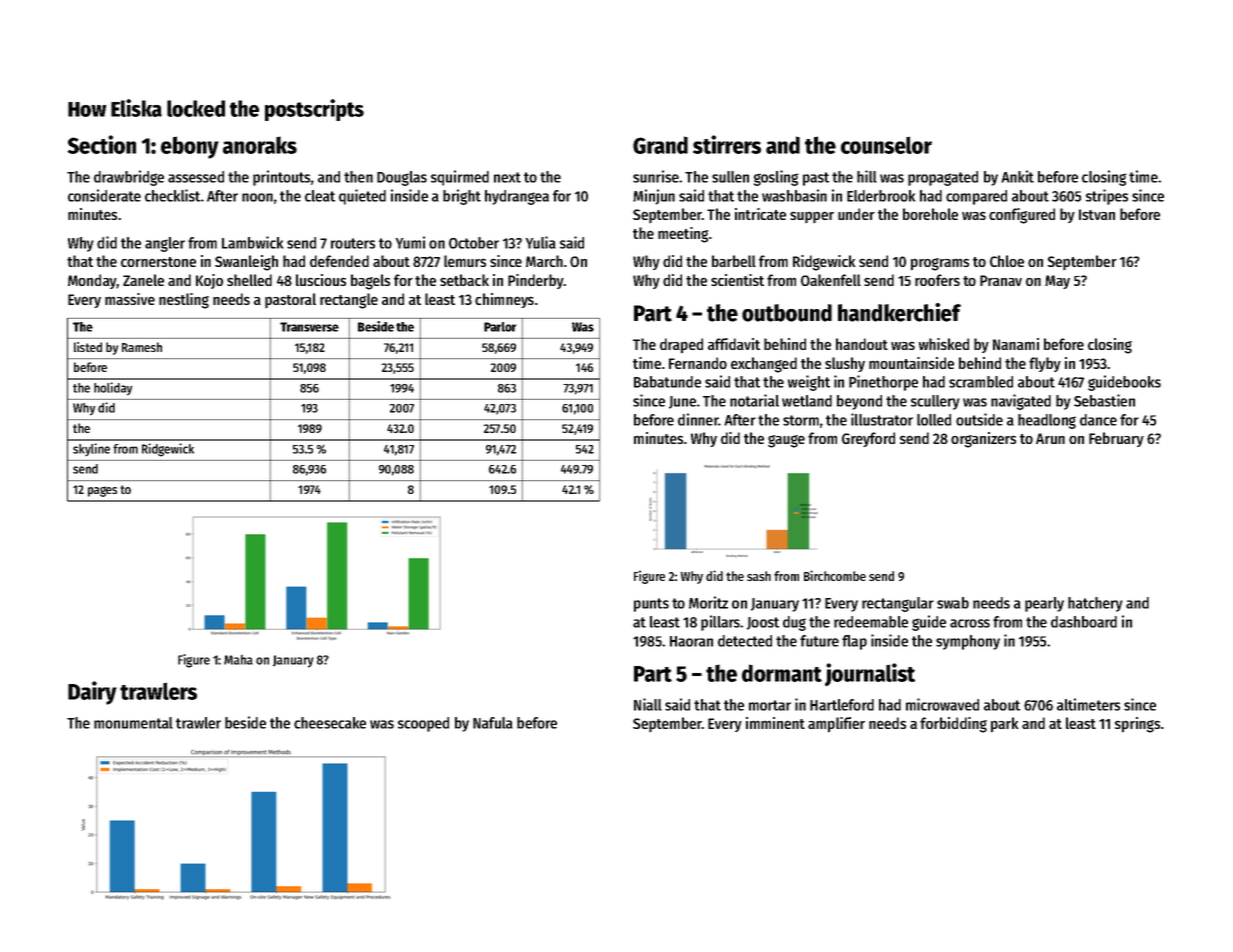 This image has width=1233, height=952. I want to click on skyline, so click(91, 449).
